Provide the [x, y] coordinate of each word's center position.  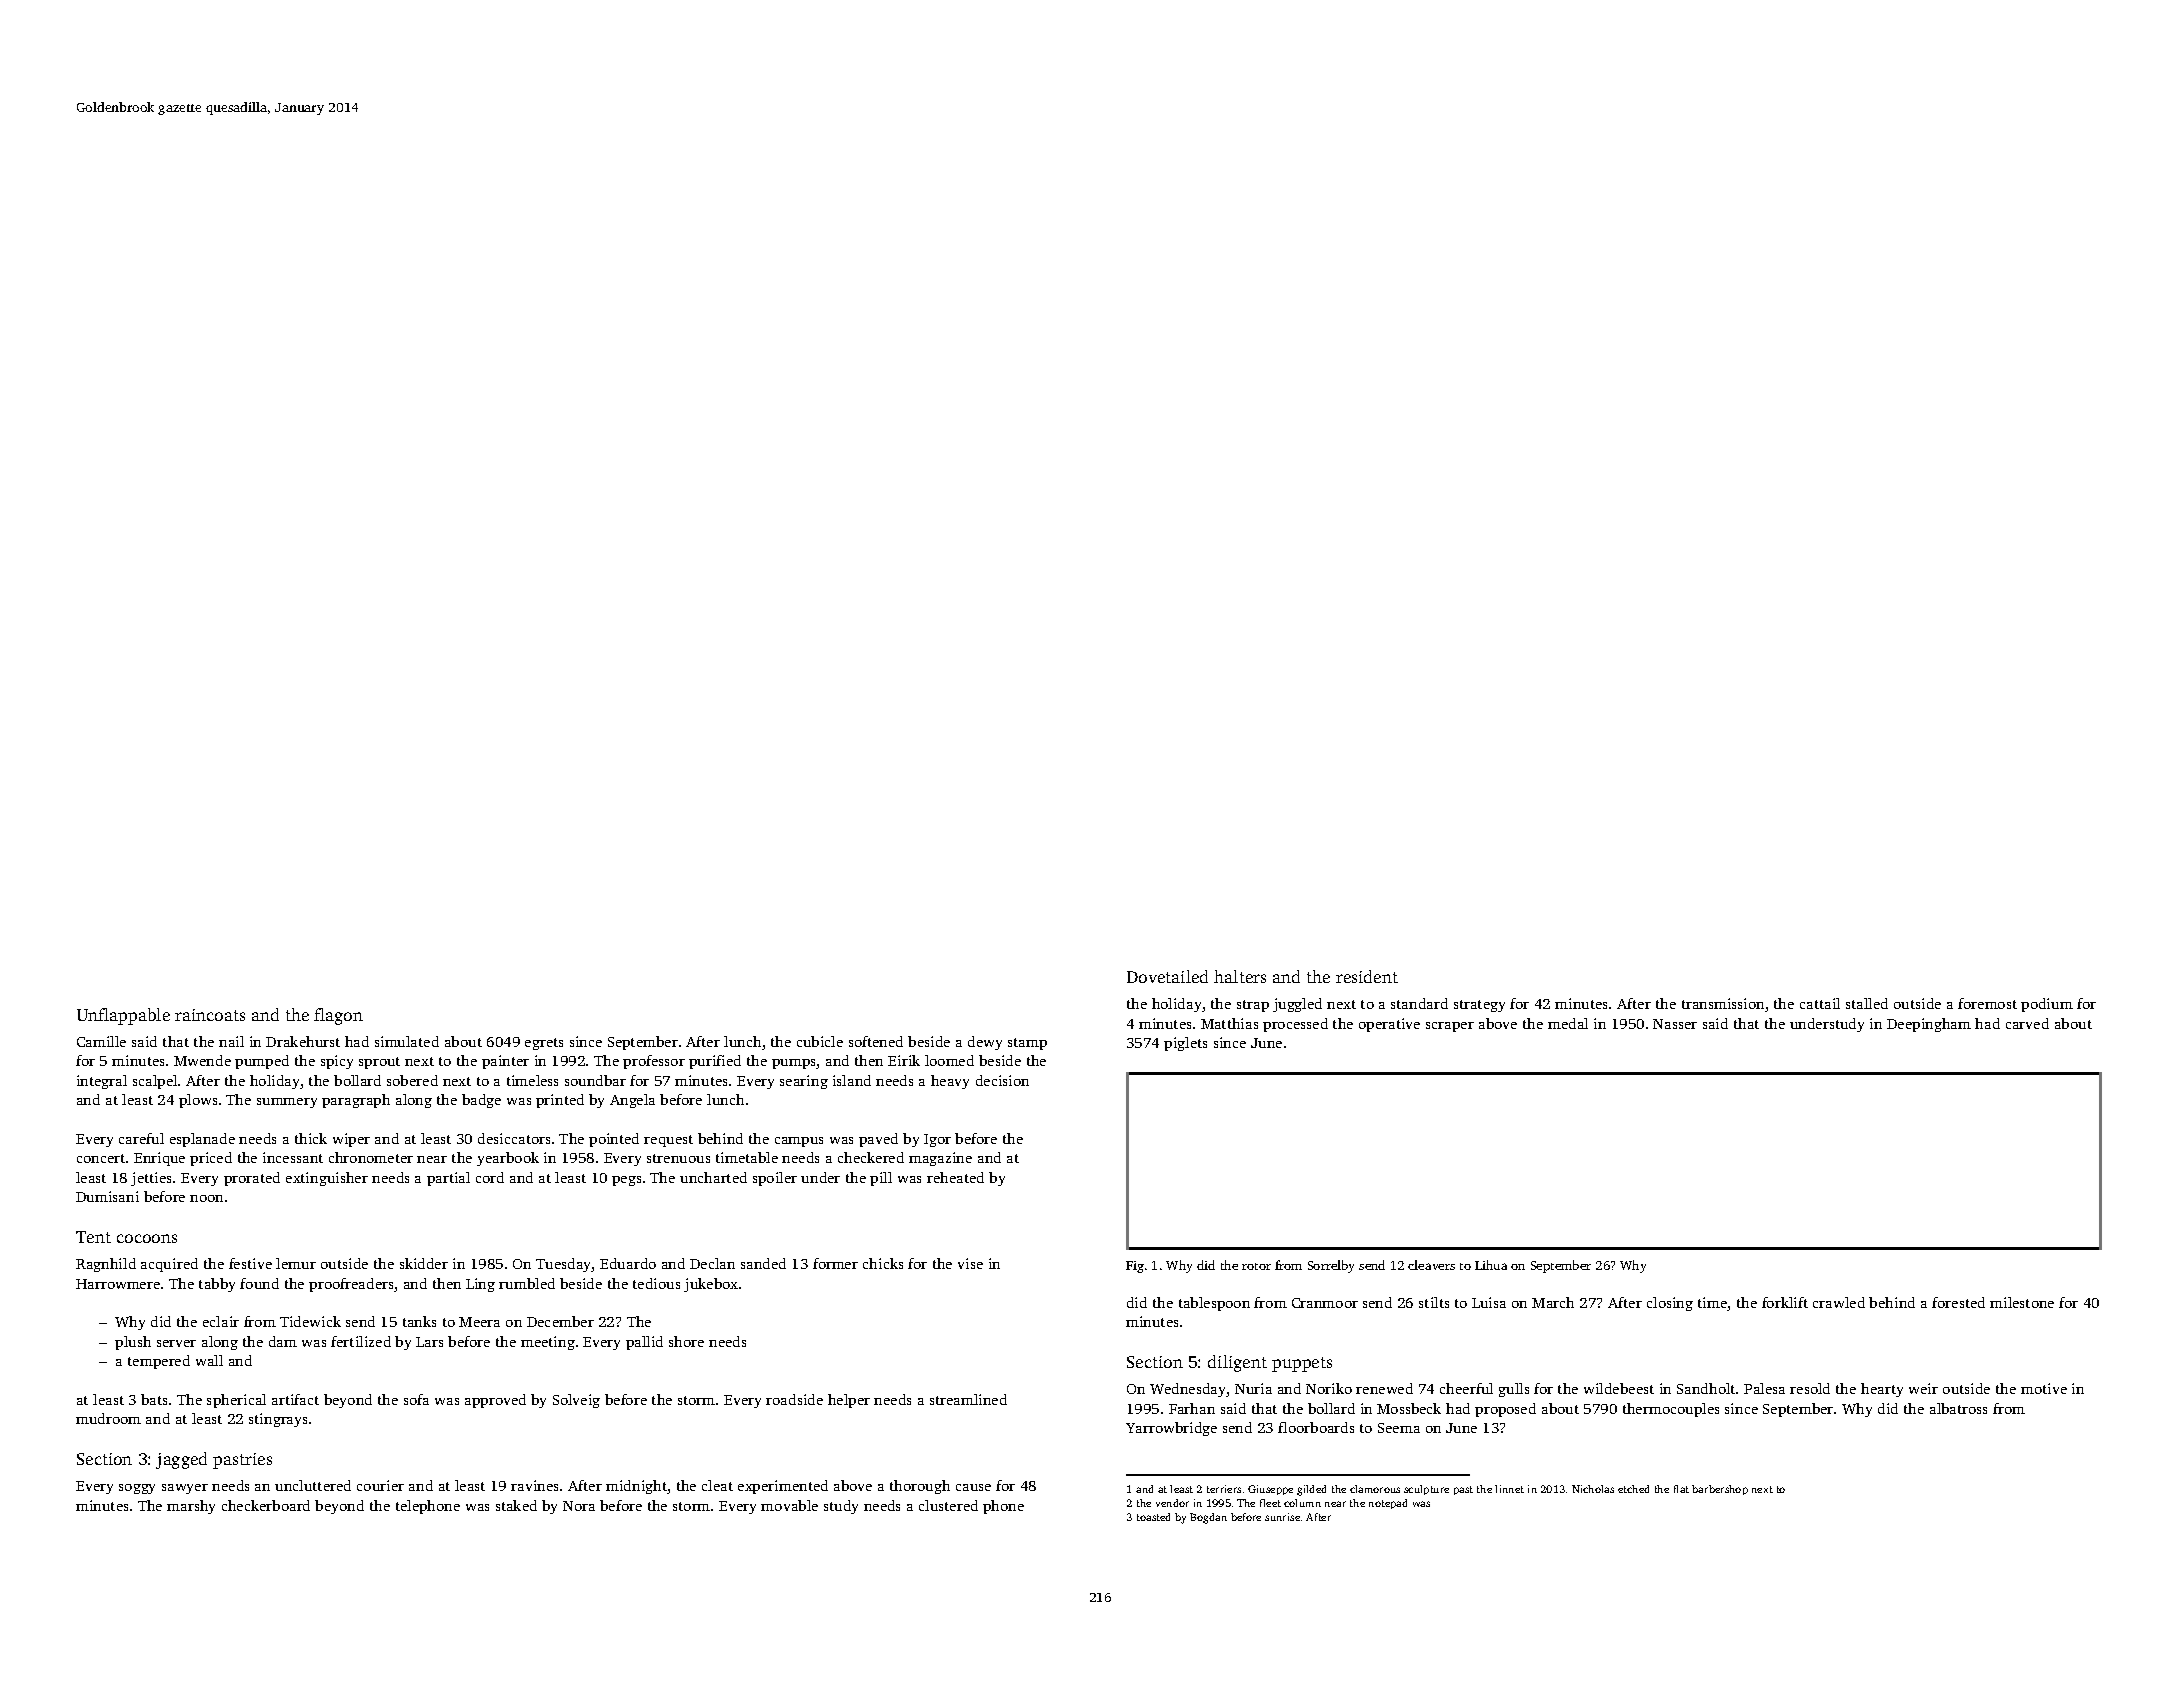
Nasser [1675, 1024]
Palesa [1764, 1388]
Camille [101, 1041]
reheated [955, 1177]
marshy [191, 1507]
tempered [159, 1362]
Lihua [1491, 1265]
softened [876, 1041]
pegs [626, 1181]
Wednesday [1188, 1390]
